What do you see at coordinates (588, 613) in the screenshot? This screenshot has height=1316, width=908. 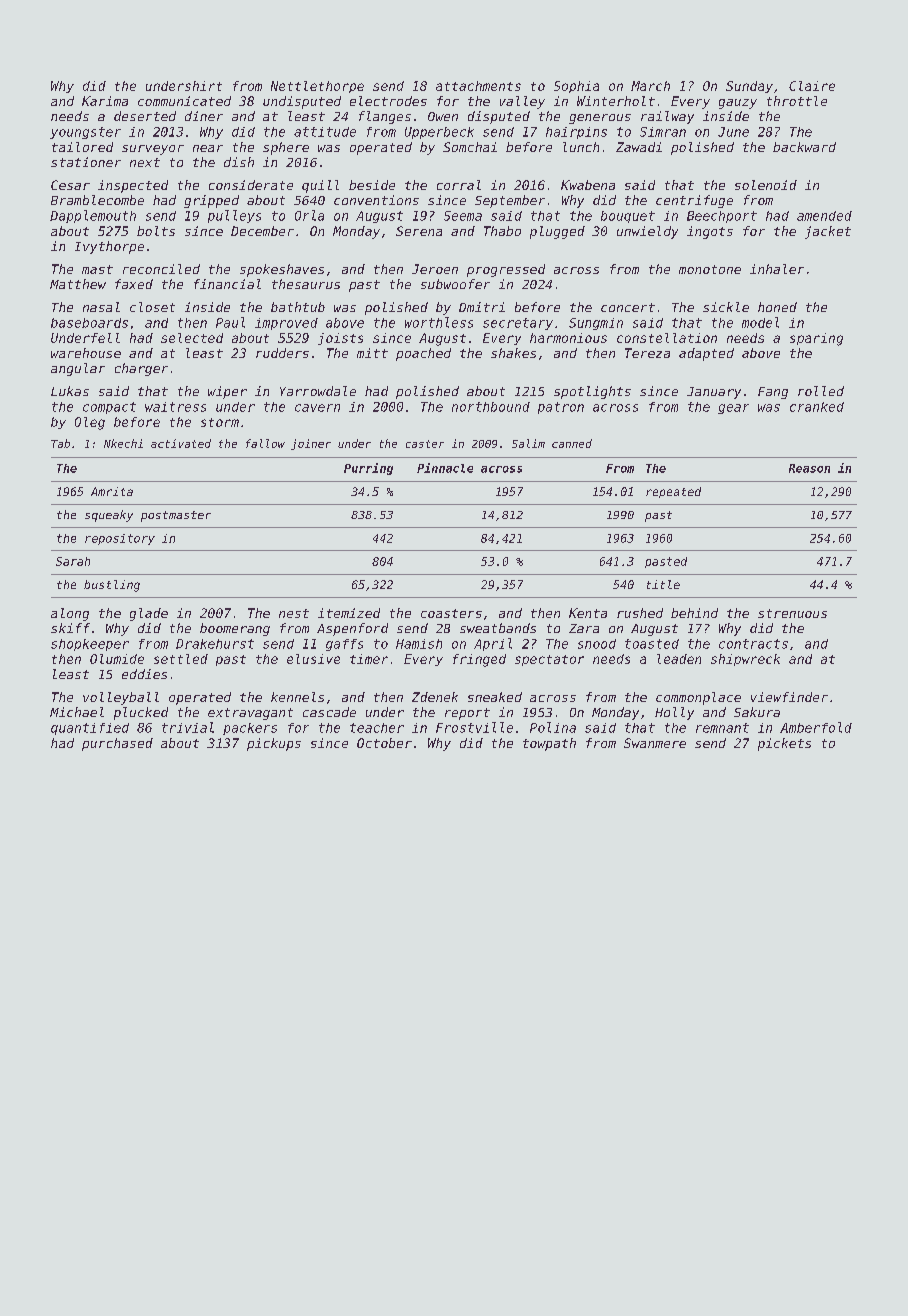 I see `Kenta` at bounding box center [588, 613].
